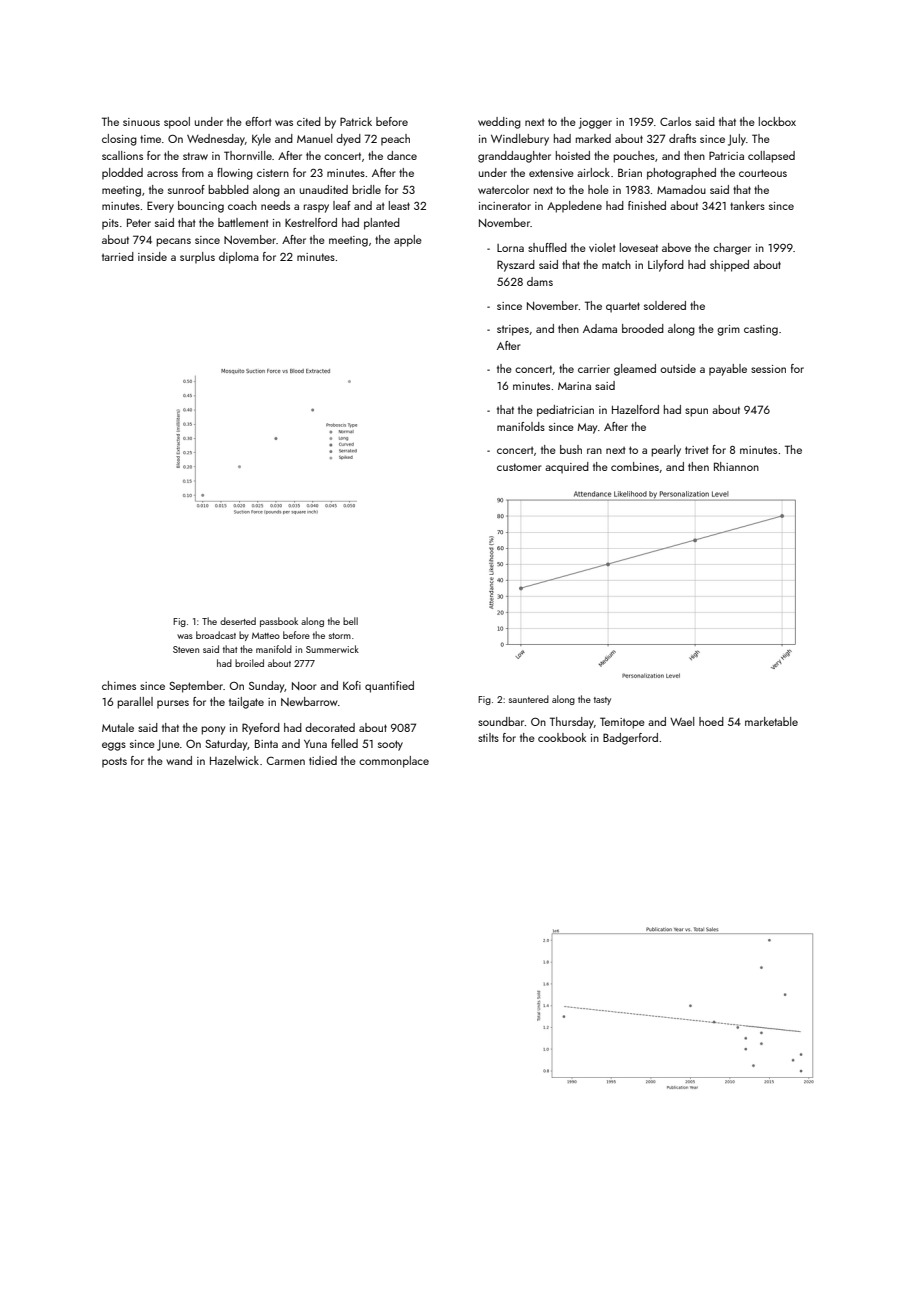 The image size is (908, 1316). I want to click on combines, so click(635, 466).
